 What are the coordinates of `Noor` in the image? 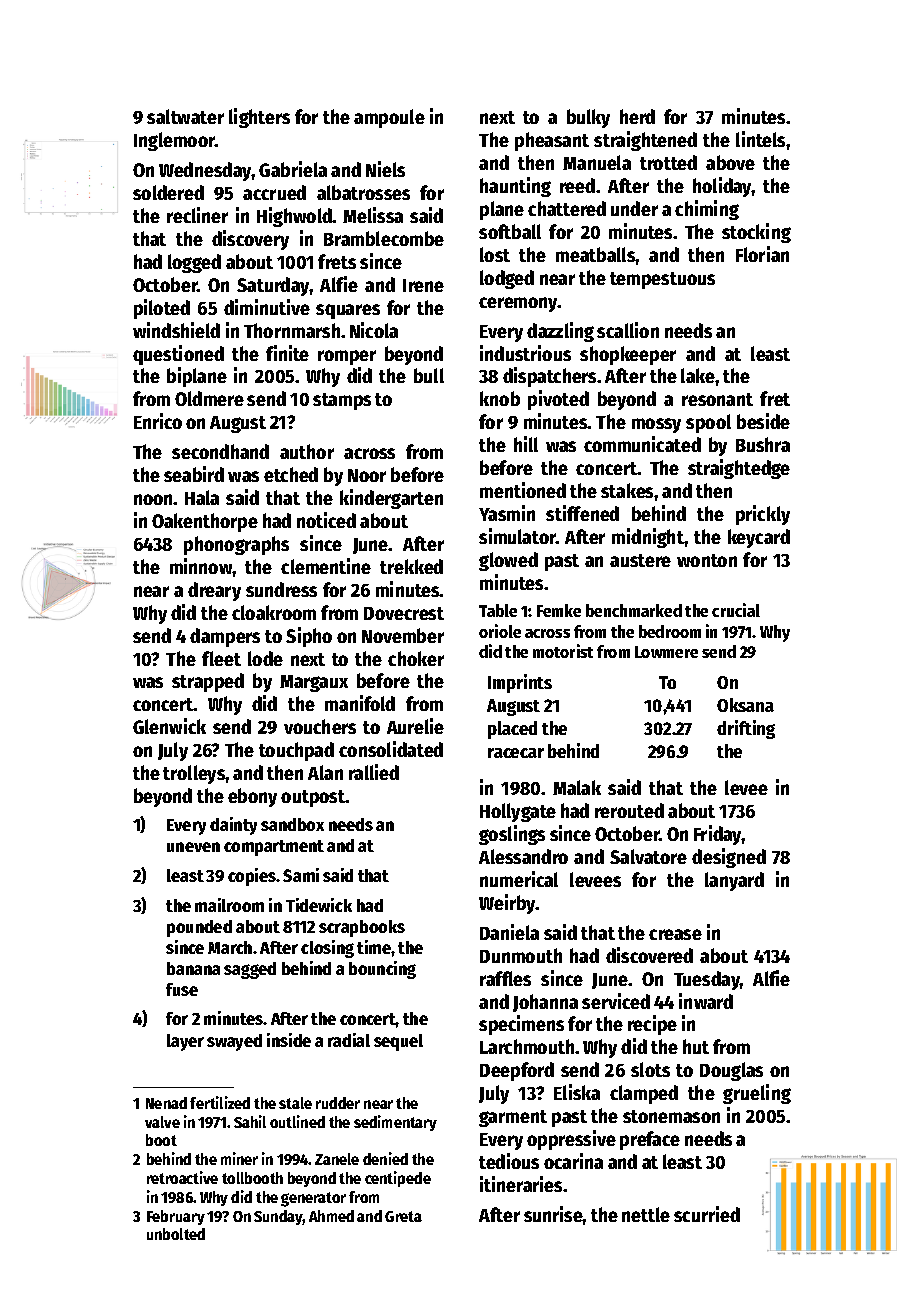 It's located at (367, 475).
